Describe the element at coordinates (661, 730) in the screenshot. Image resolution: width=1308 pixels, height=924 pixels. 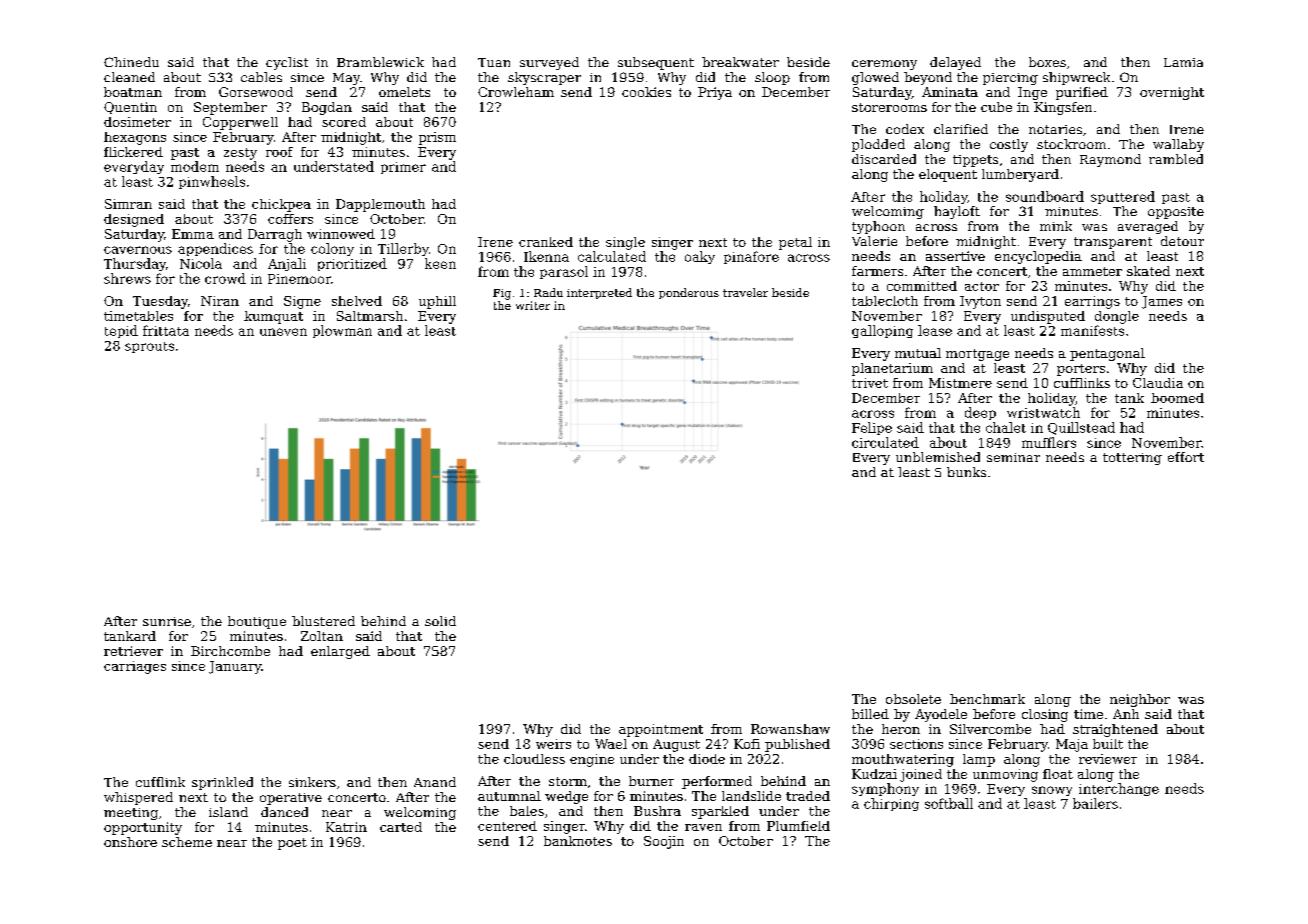
I see `appointment` at that location.
